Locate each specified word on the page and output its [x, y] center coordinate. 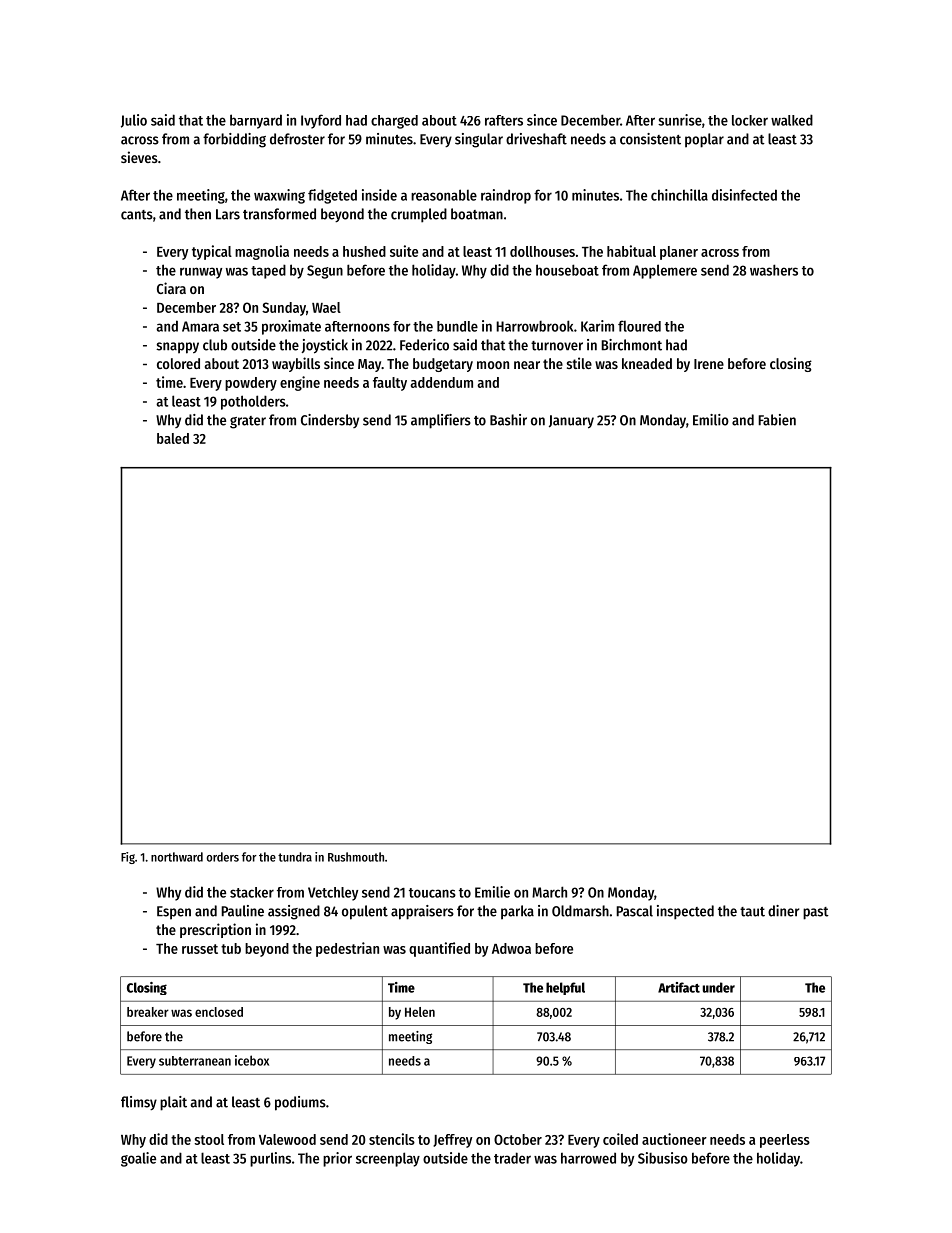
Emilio [711, 420]
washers [774, 270]
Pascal [634, 911]
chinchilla [679, 195]
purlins [270, 1159]
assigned [294, 912]
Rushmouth [356, 857]
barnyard [256, 121]
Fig [128, 858]
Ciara [171, 288]
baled [173, 438]
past [816, 913]
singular [479, 140]
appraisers [422, 912]
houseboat [567, 270]
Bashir [508, 420]
